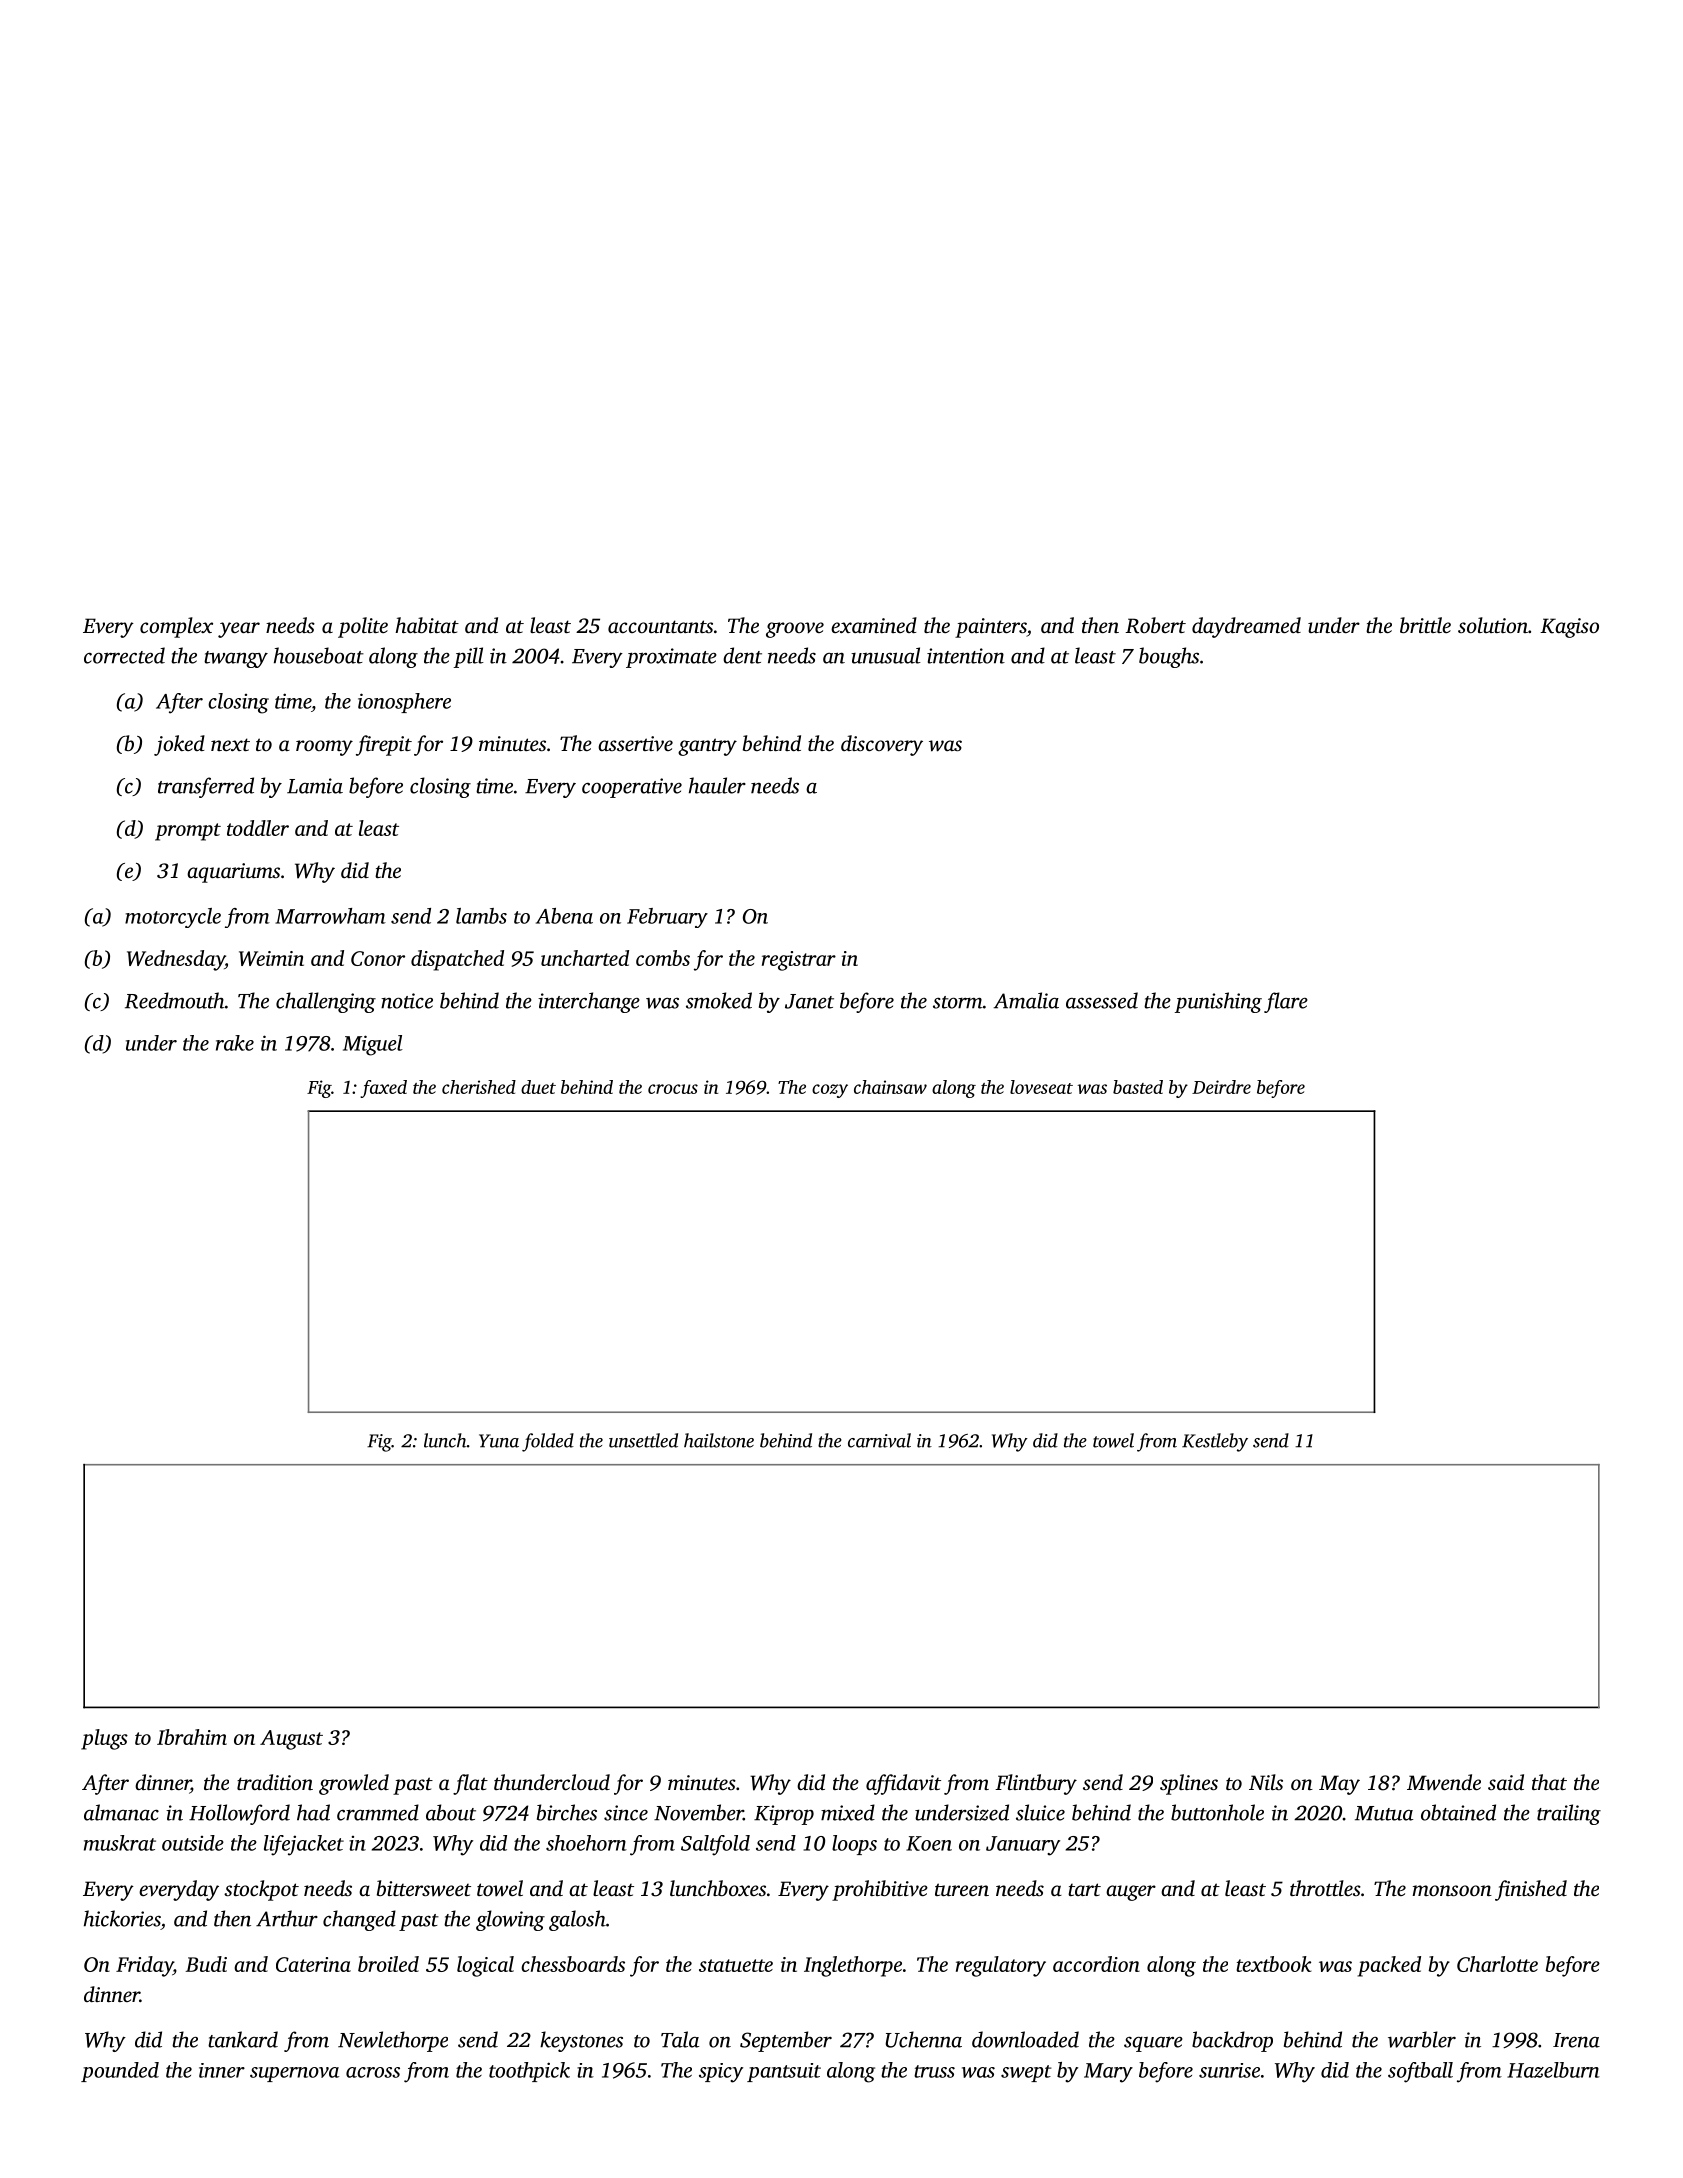  What do you see at coordinates (1286, 1002) in the image?
I see `flare` at bounding box center [1286, 1002].
